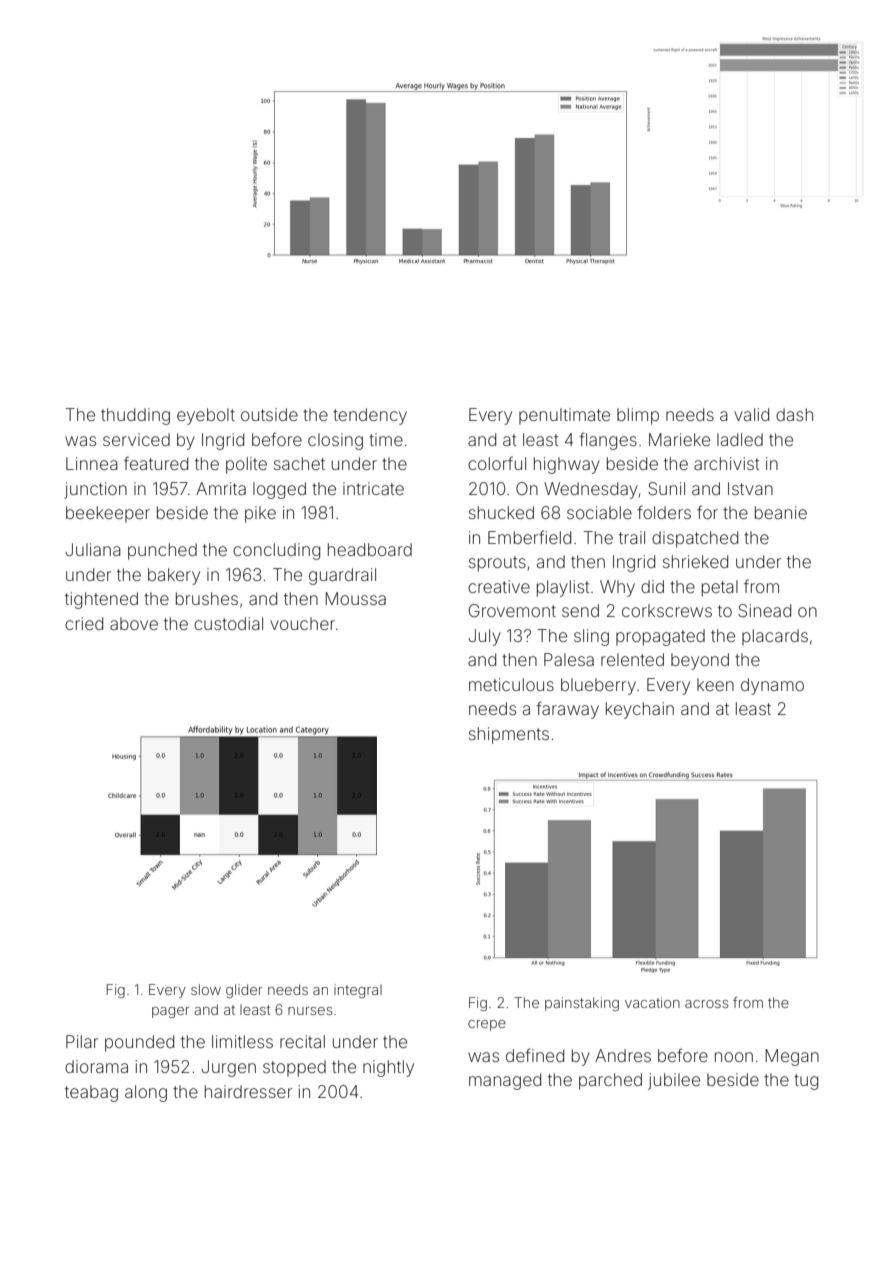  Describe the element at coordinates (84, 623) in the screenshot. I see `cried` at that location.
